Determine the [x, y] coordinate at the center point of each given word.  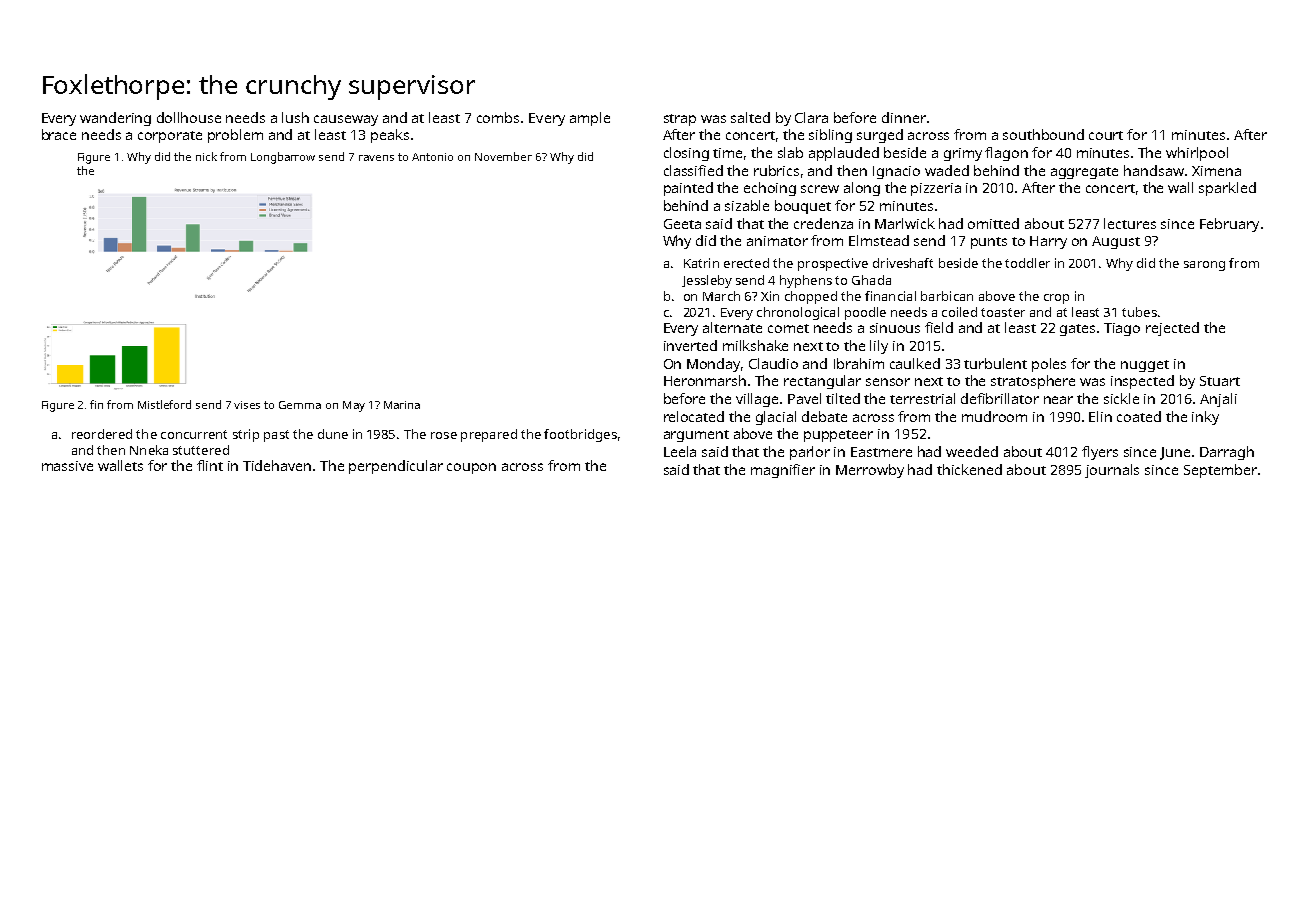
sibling [830, 136]
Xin [770, 296]
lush [295, 117]
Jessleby [707, 281]
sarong [1204, 266]
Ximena [1216, 171]
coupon [471, 468]
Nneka [149, 450]
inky [1205, 418]
